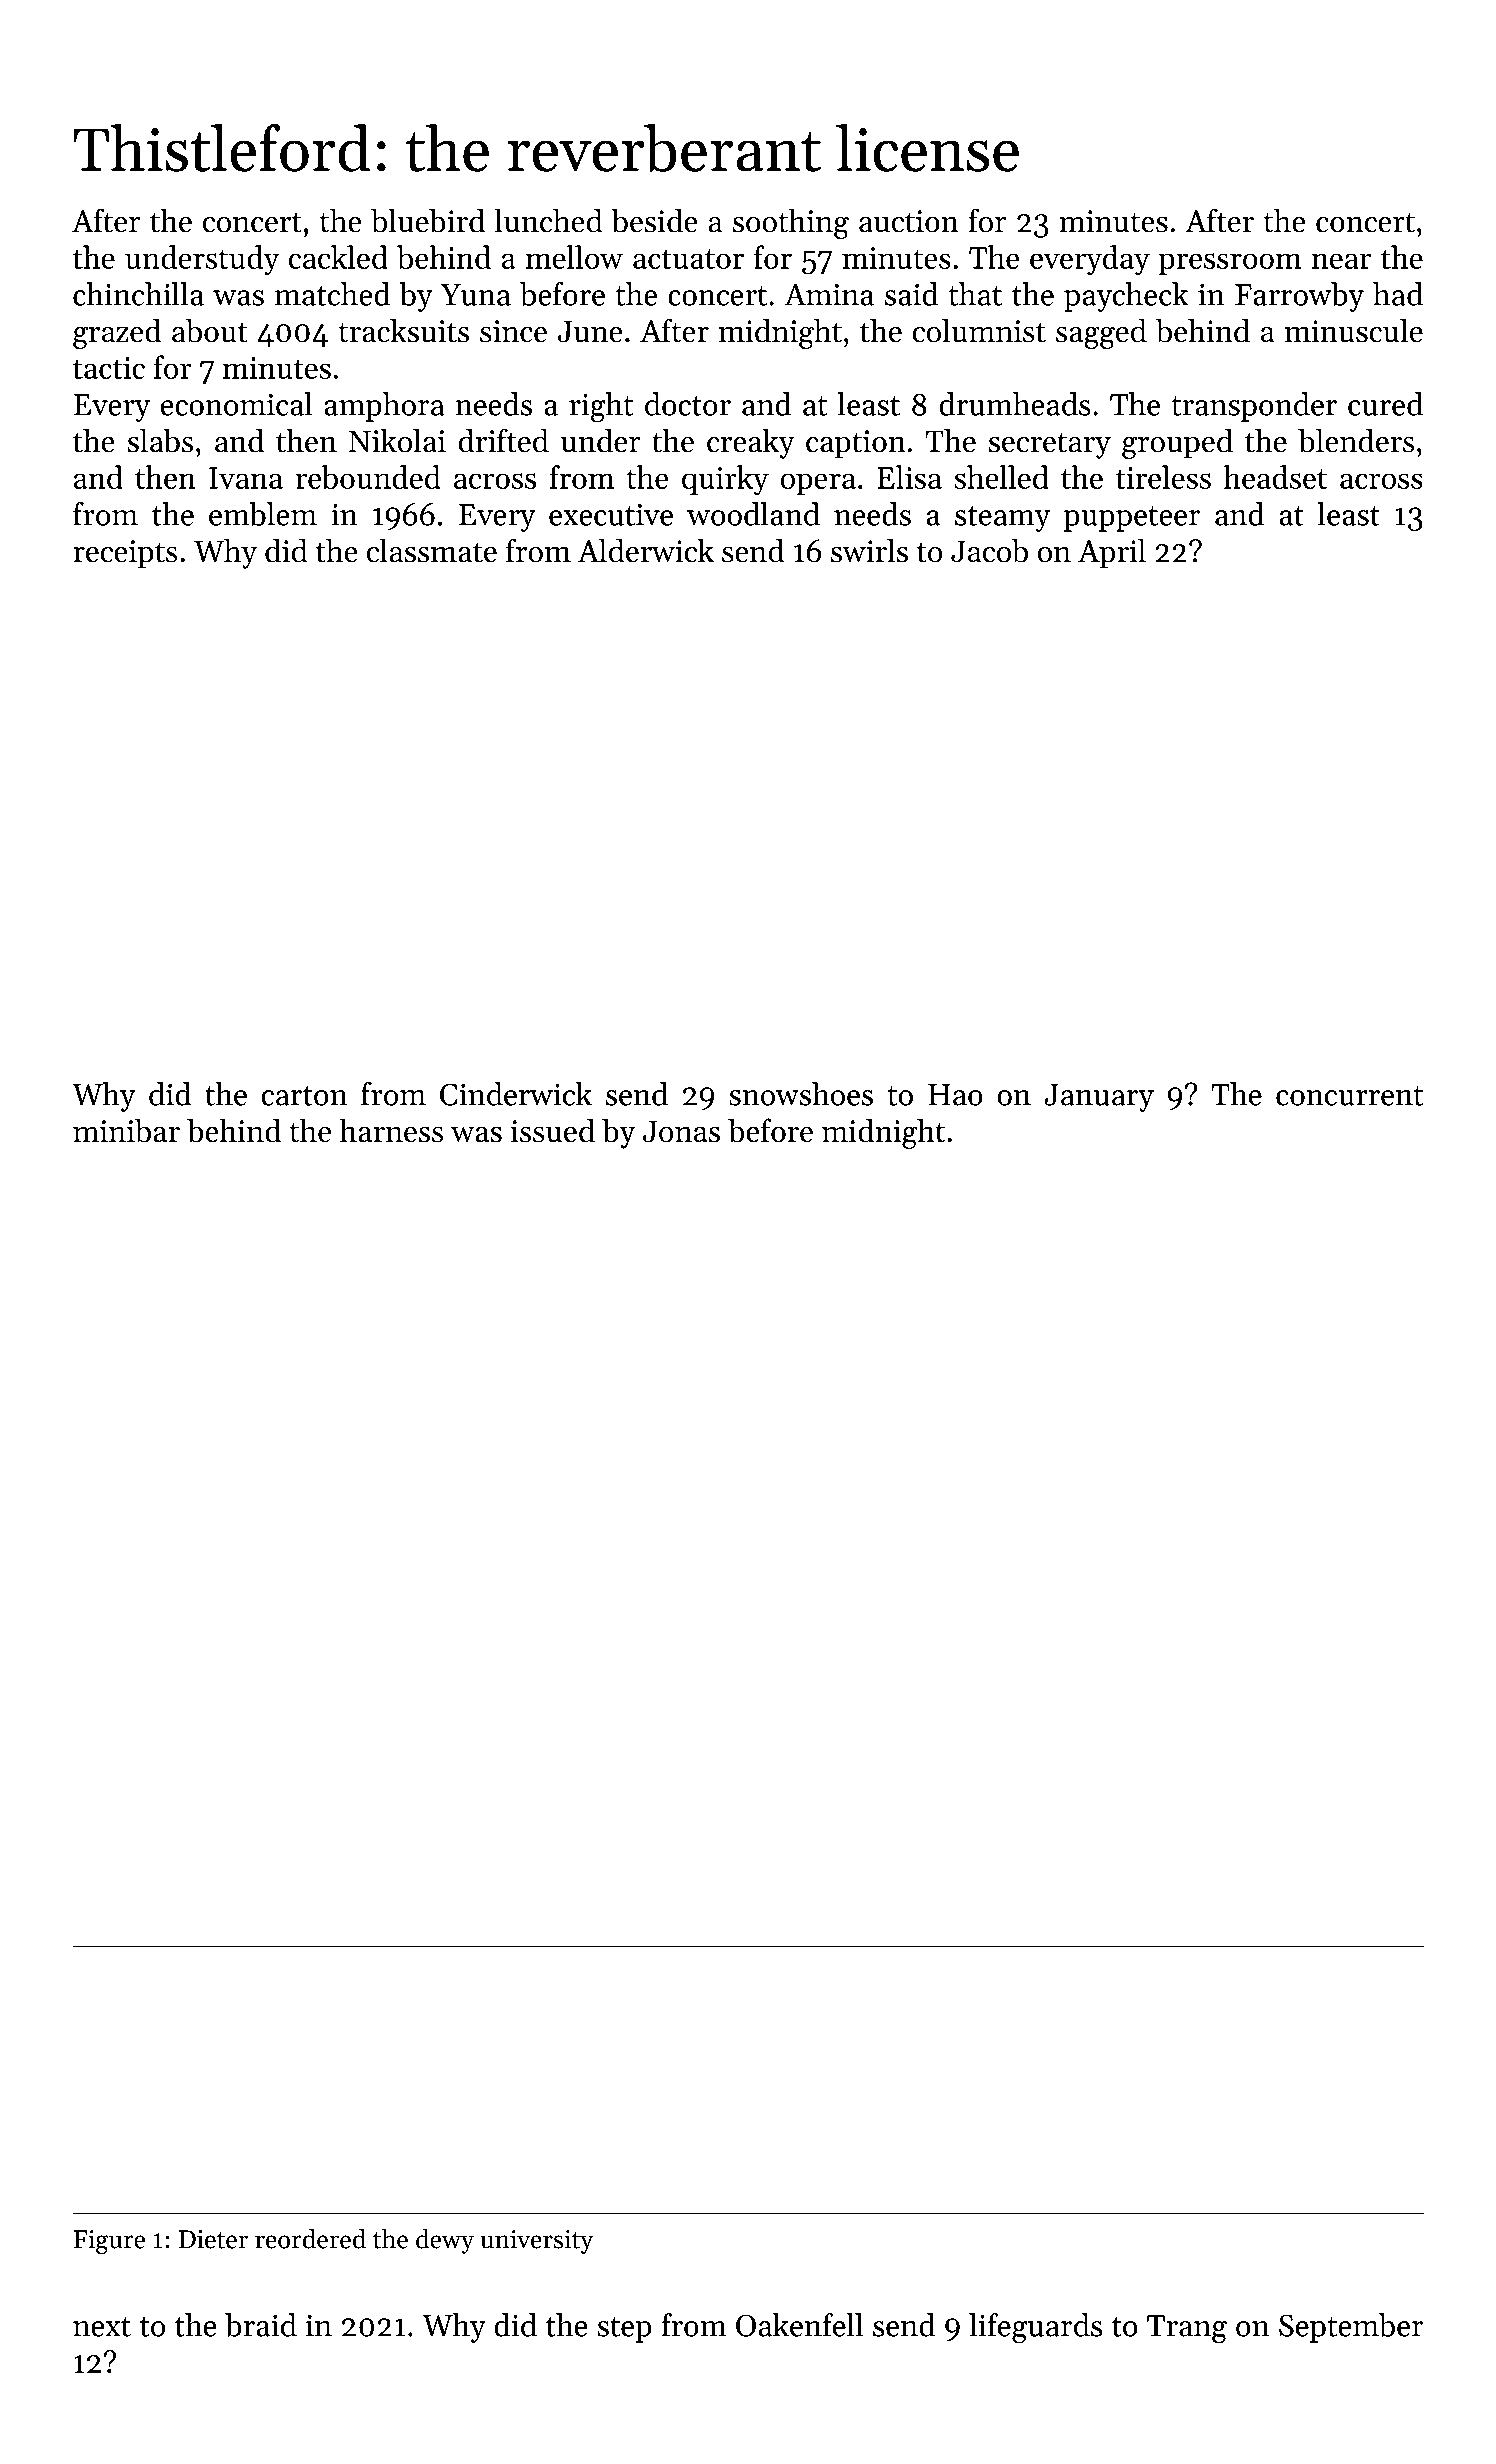  Describe the element at coordinates (1230, 264) in the screenshot. I see `pressroom` at that location.
